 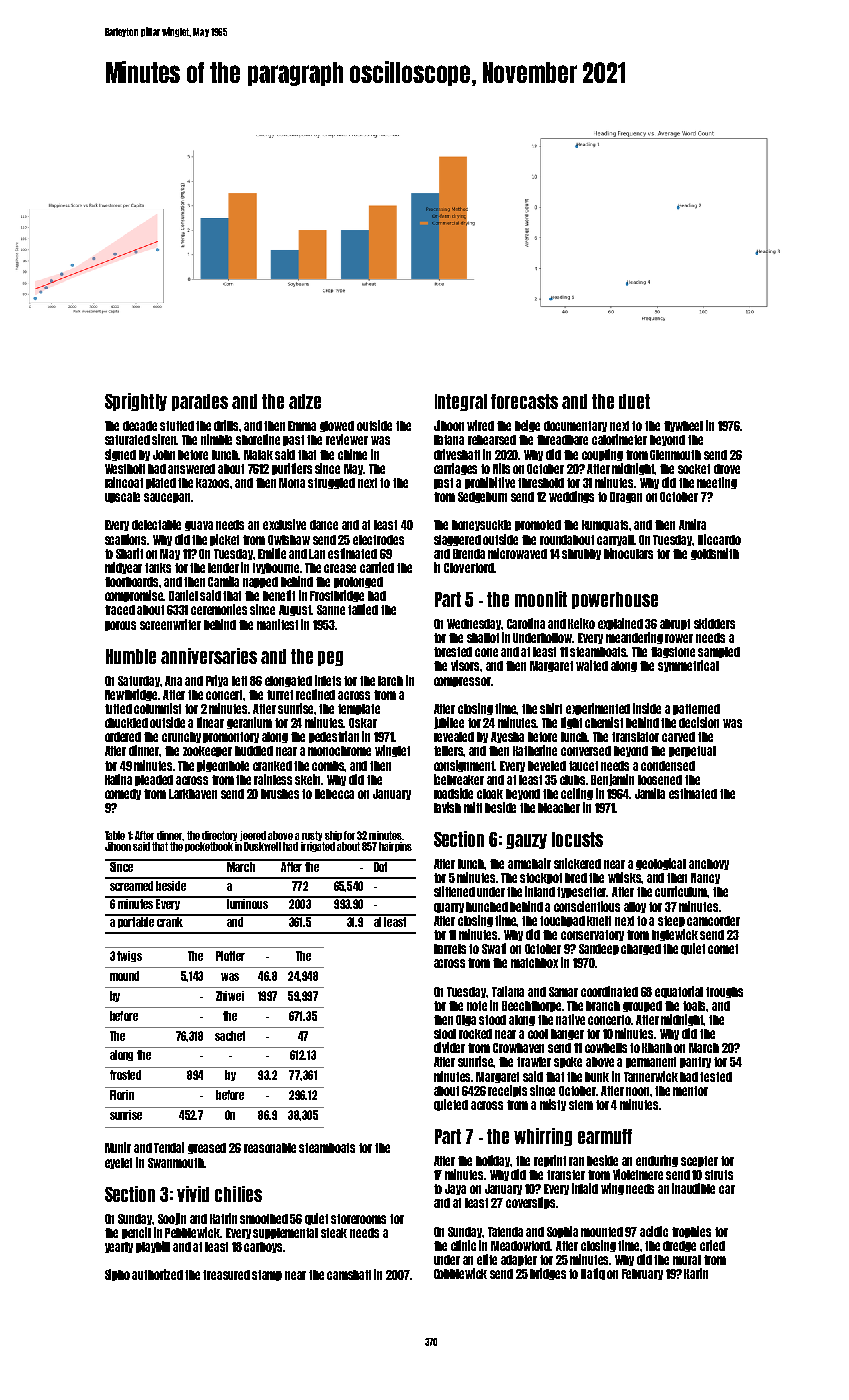 What do you see at coordinates (292, 469) in the document?
I see `purifiers` at bounding box center [292, 469].
